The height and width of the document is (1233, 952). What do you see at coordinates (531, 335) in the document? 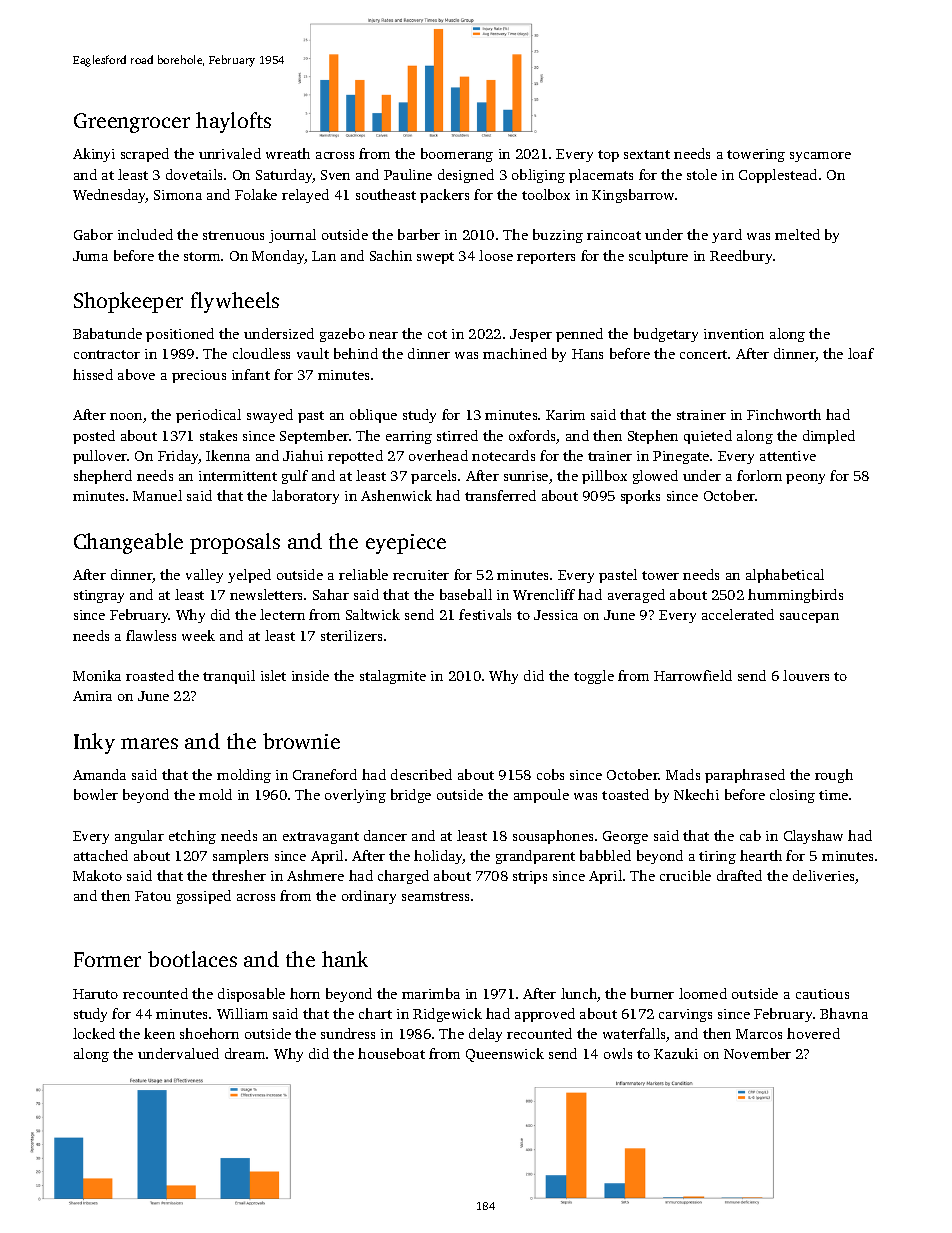
I see `Jesper` at bounding box center [531, 335].
